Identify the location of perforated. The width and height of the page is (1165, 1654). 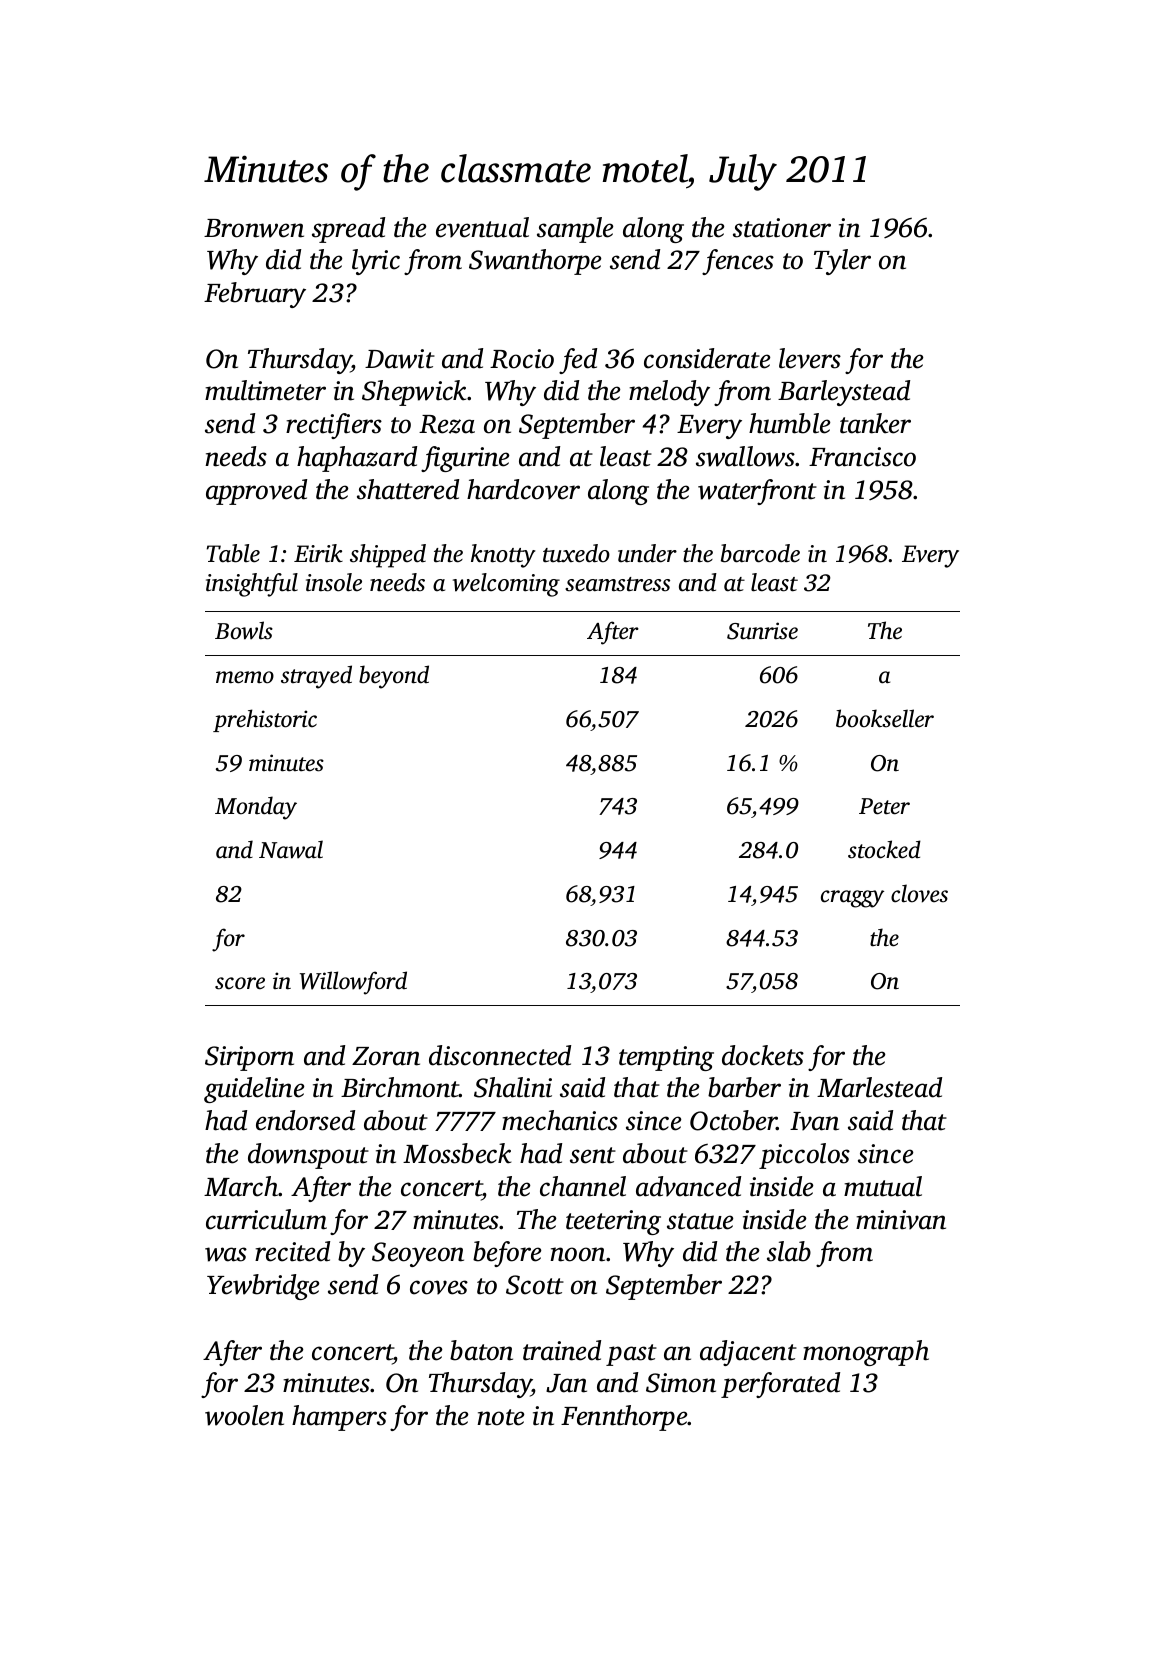
(780, 1385).
